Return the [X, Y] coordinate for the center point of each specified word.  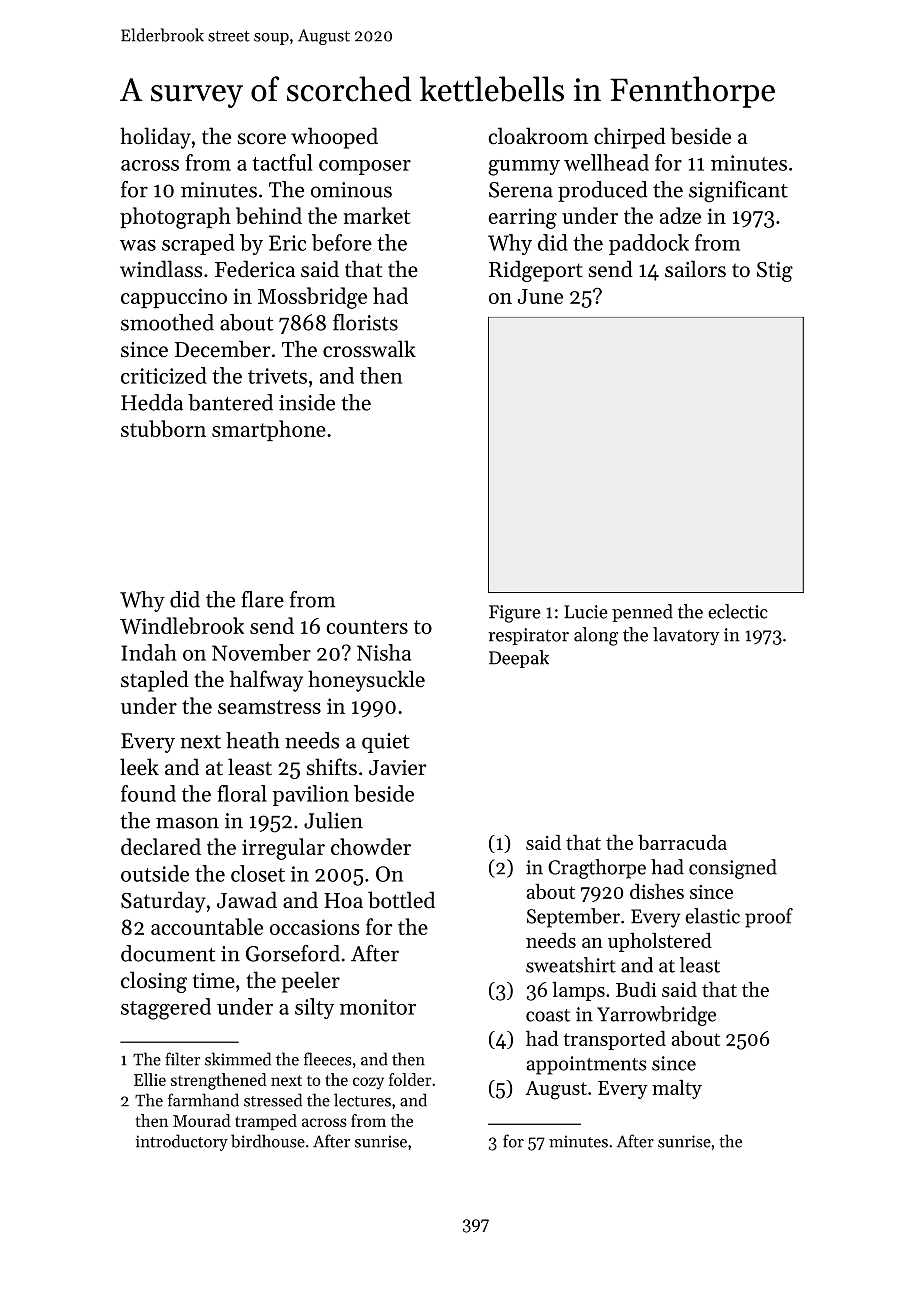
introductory [182, 1142]
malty [677, 1089]
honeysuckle [366, 681]
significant [738, 192]
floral [242, 793]
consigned [733, 869]
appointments [587, 1065]
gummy [524, 168]
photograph [175, 218]
